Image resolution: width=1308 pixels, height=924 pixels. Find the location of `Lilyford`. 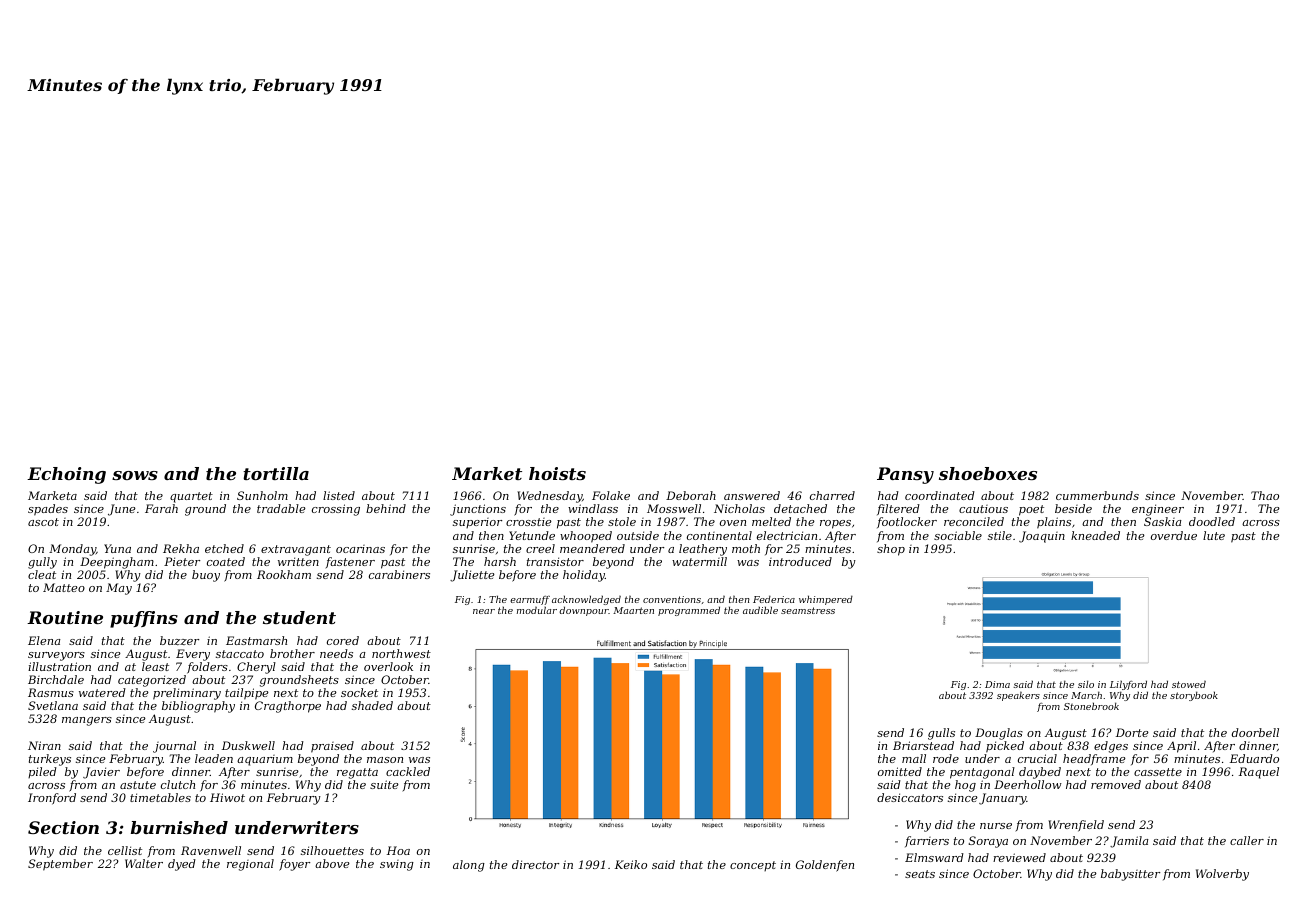

Lilyford is located at coordinates (1128, 685).
